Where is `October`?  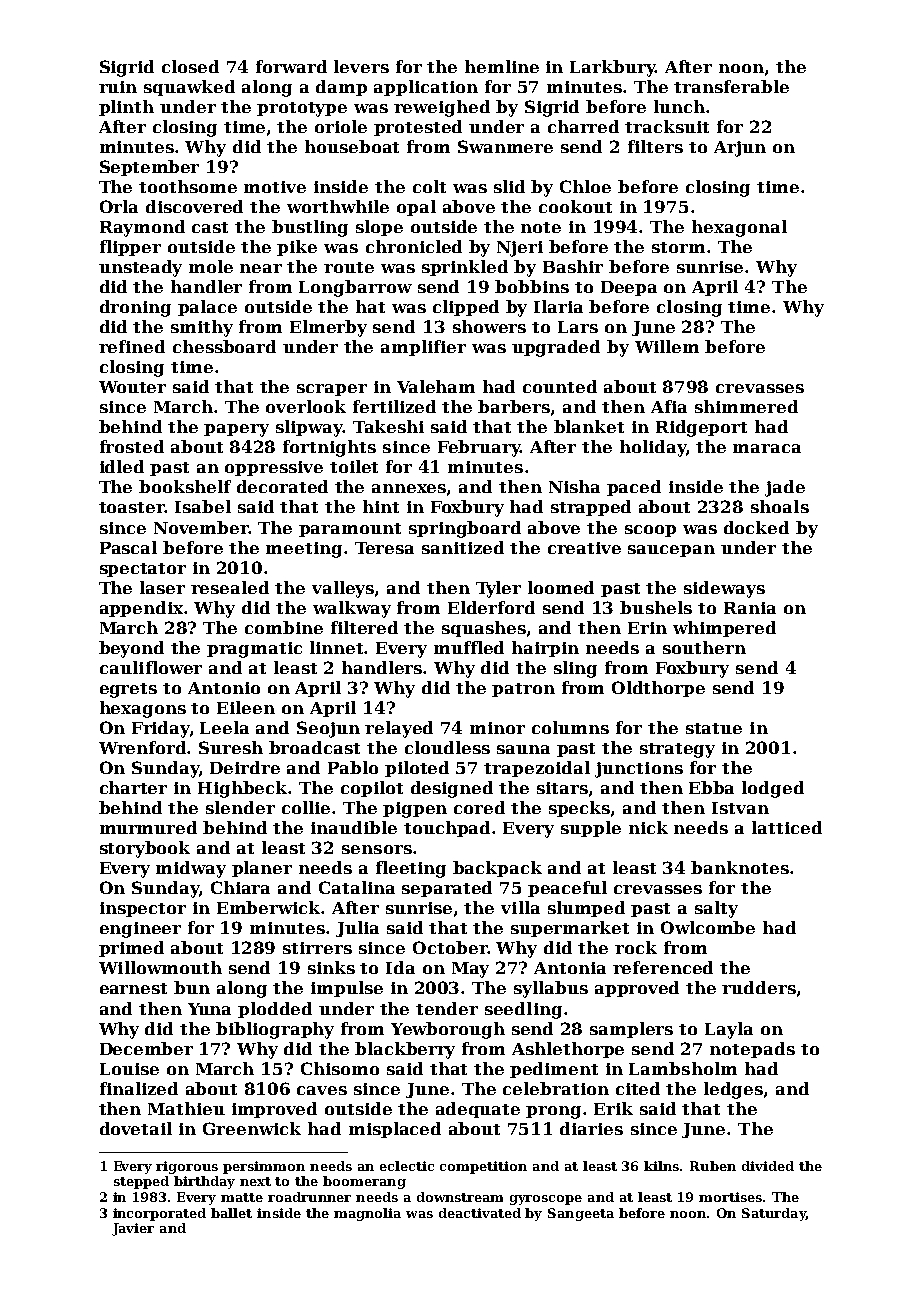
October is located at coordinates (450, 947).
